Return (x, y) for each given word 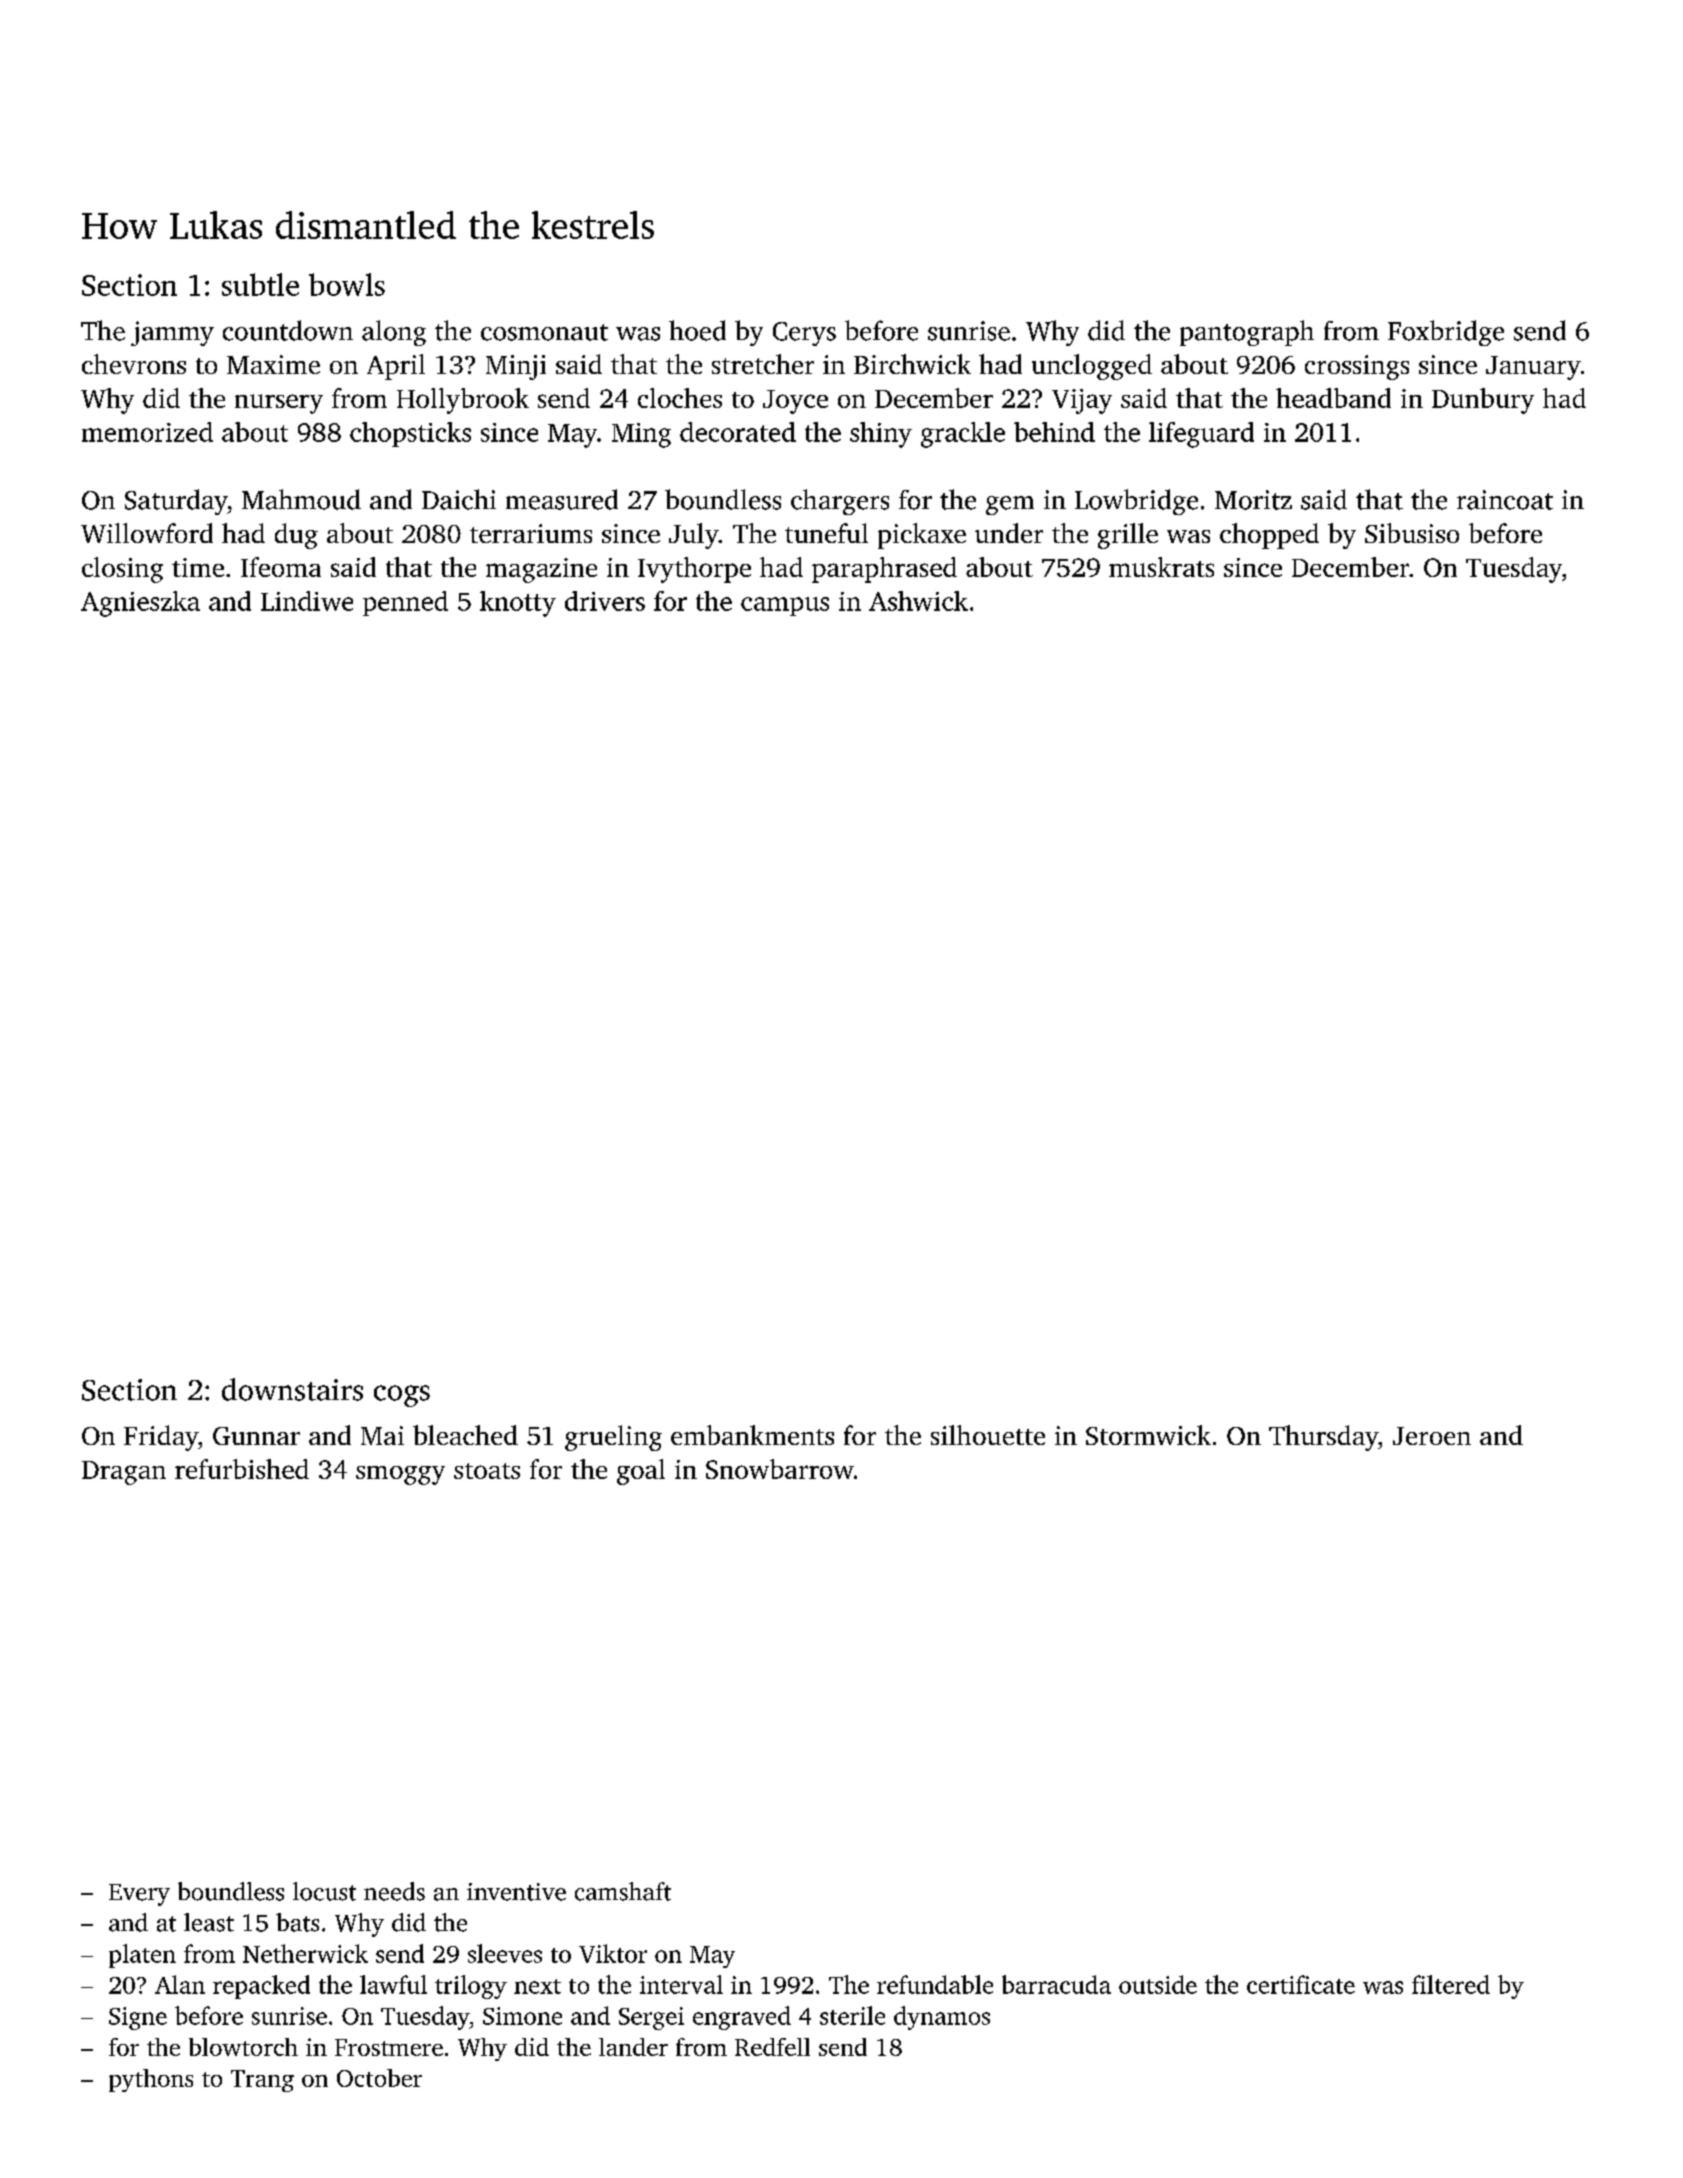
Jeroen (1432, 1436)
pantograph (1247, 333)
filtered (1451, 1984)
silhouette (988, 1435)
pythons (151, 2080)
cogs (402, 1396)
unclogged (1092, 367)
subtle (260, 284)
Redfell (772, 2047)
